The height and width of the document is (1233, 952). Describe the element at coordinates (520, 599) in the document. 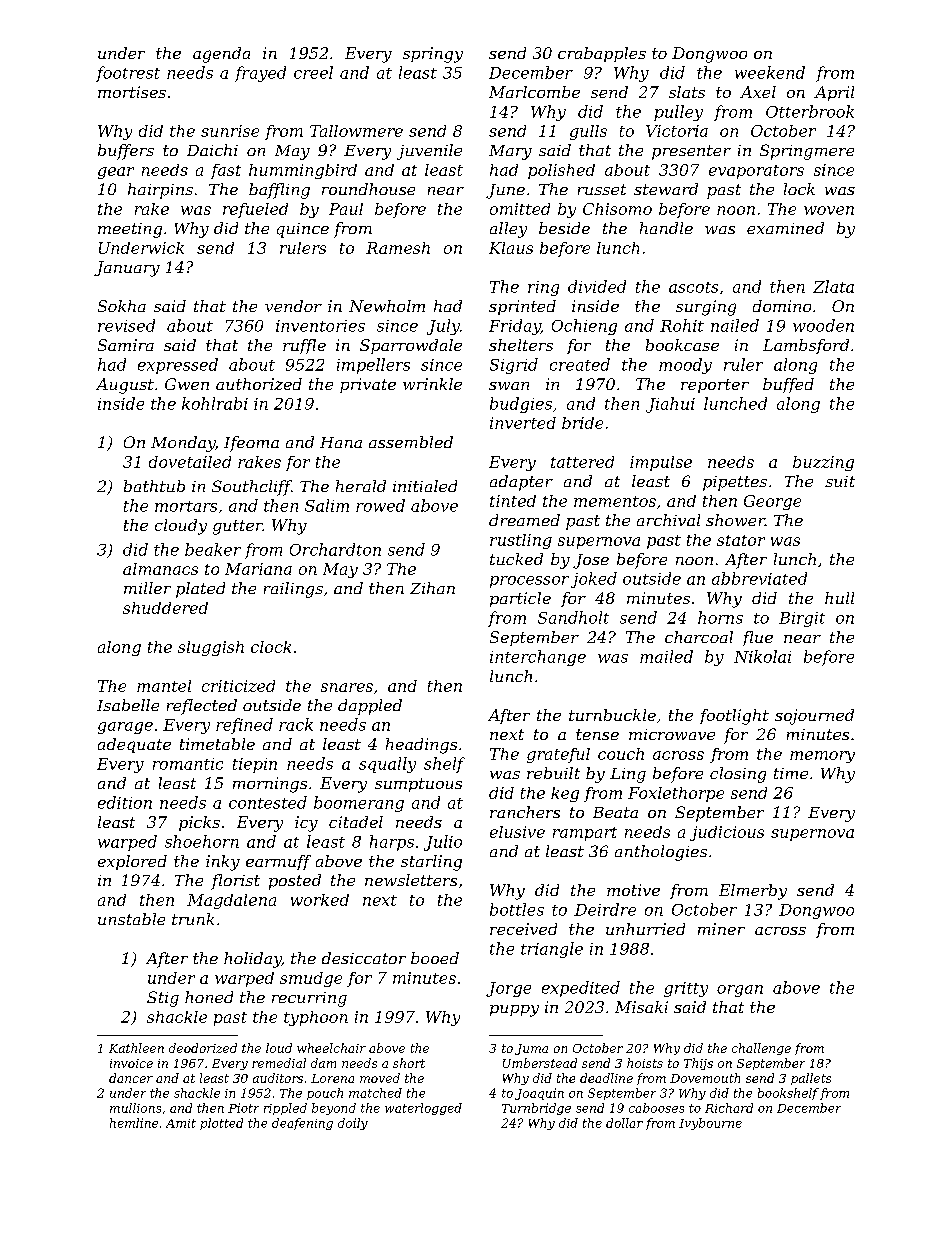

I see `particle` at that location.
